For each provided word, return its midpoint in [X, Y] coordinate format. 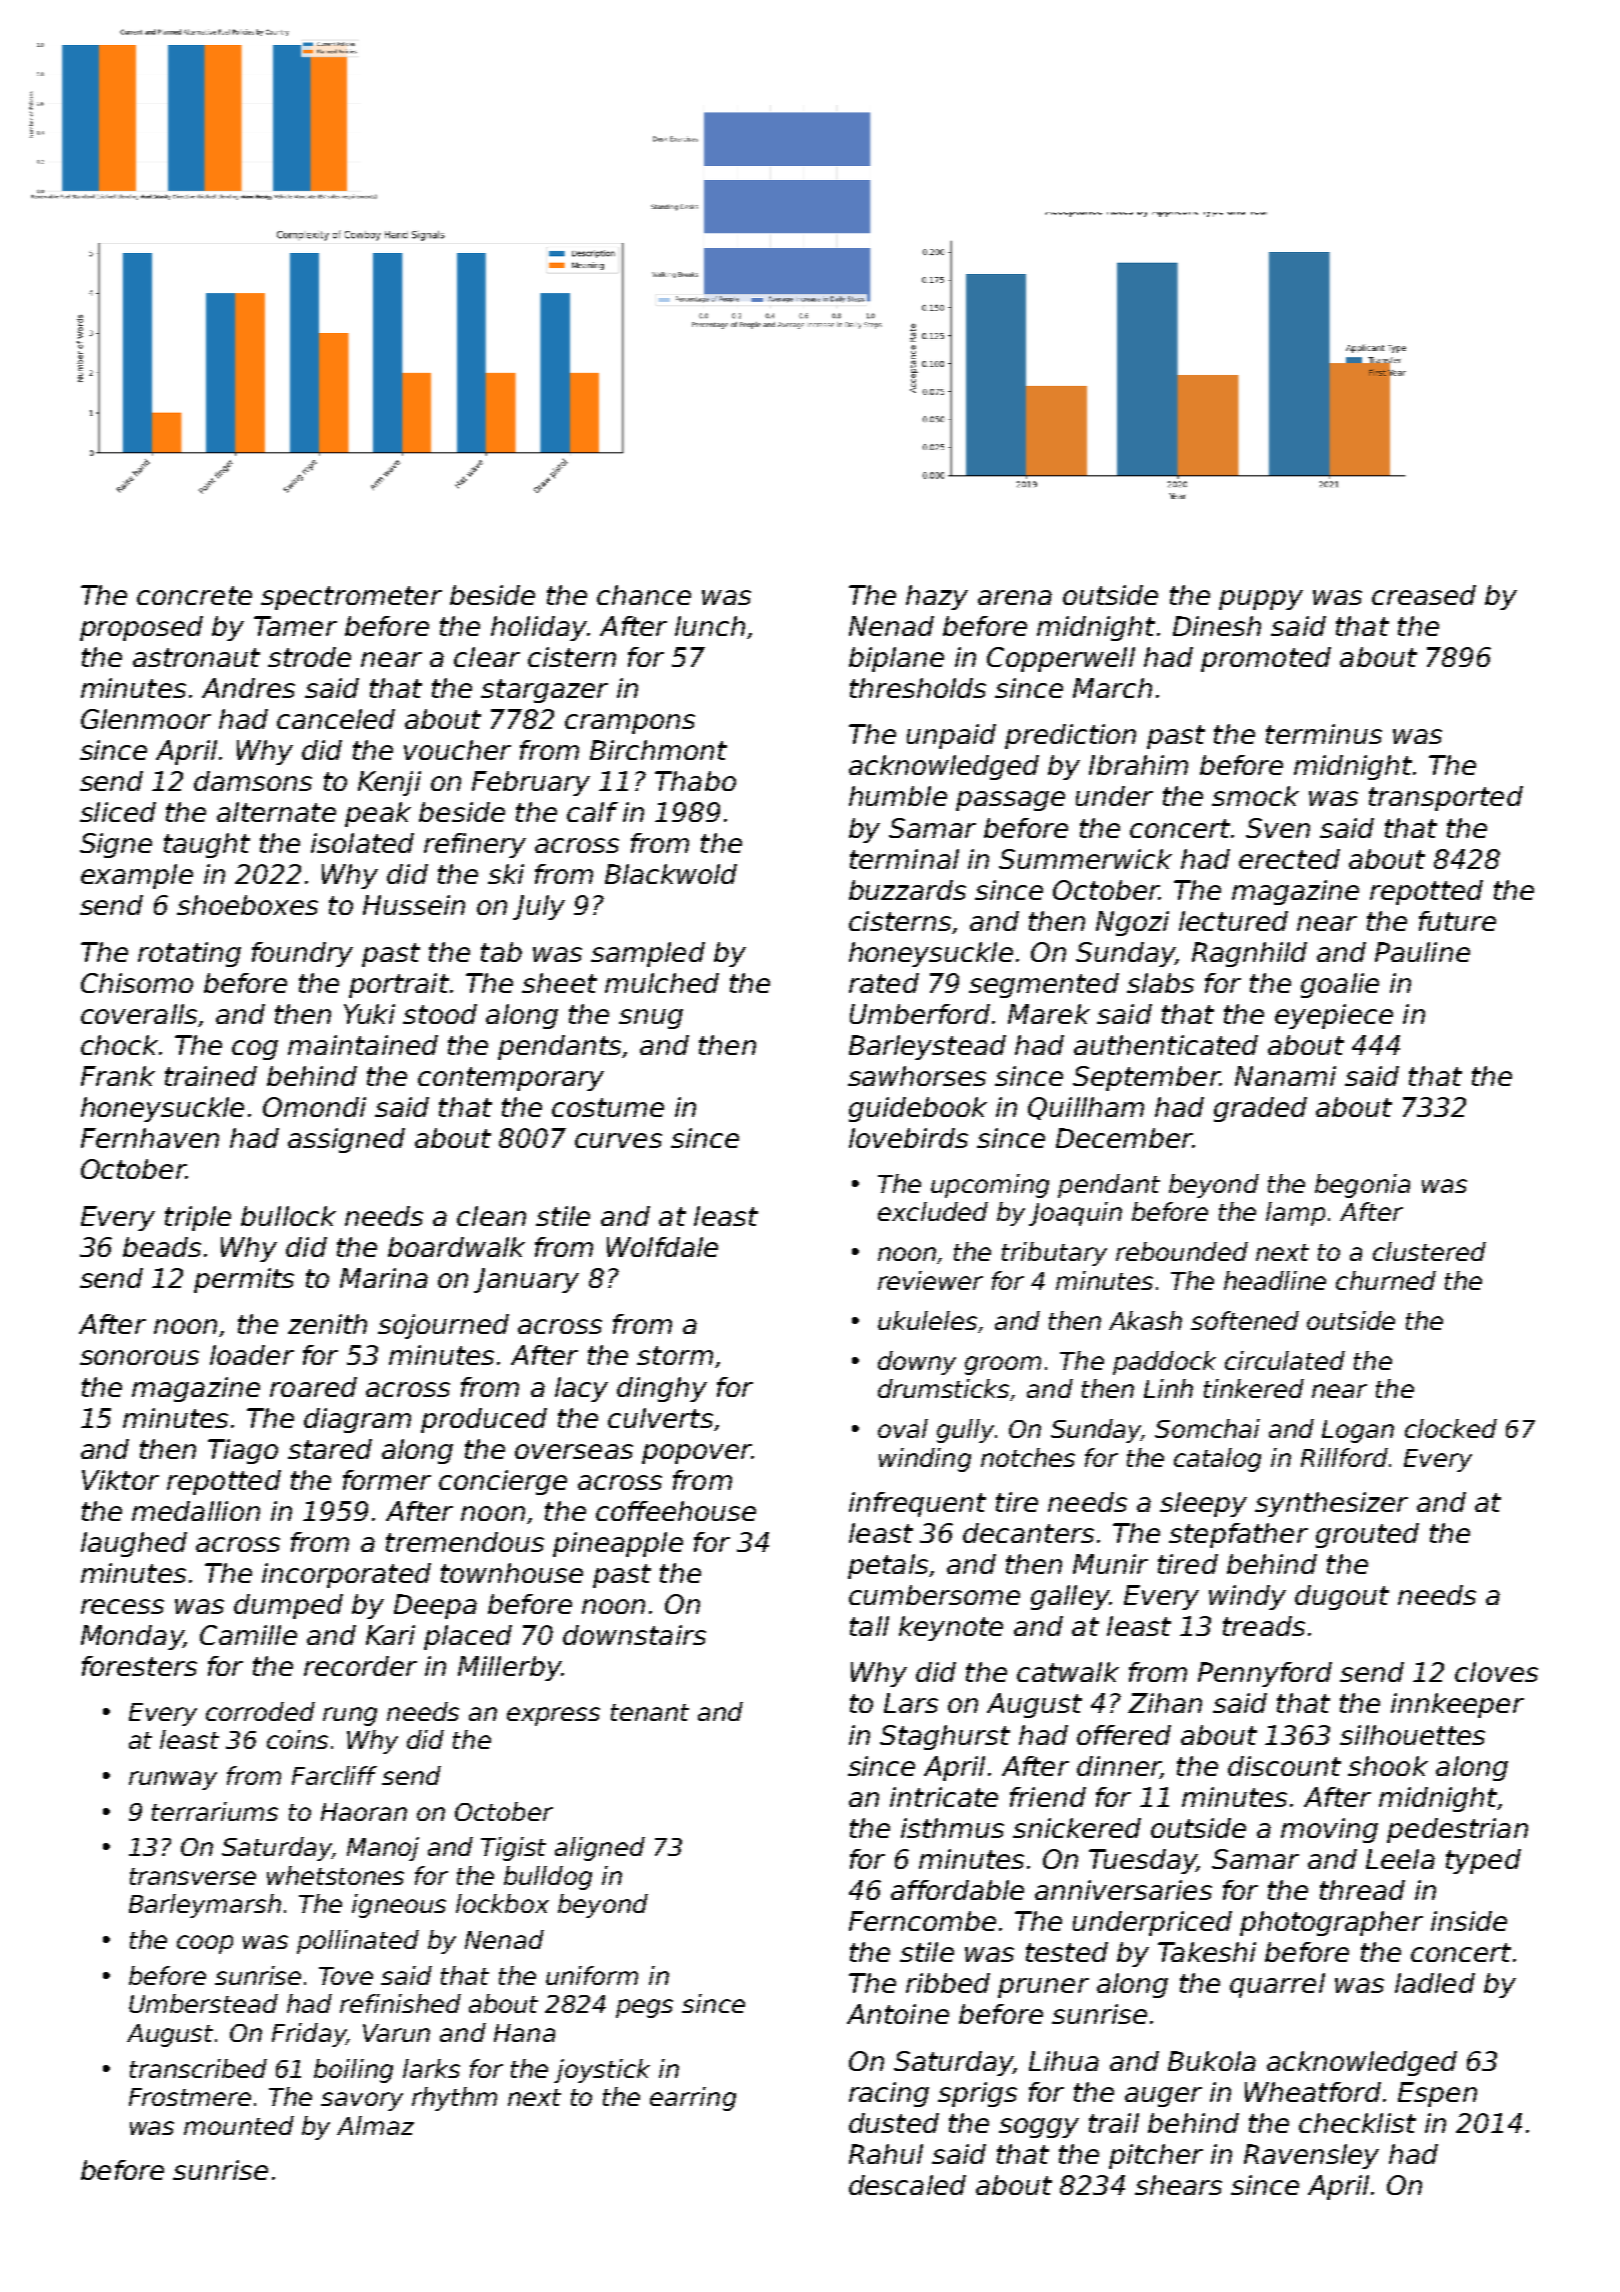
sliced [118, 812]
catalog [1217, 1460]
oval [903, 1428]
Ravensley [1311, 2156]
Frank [118, 1076]
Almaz [375, 2125]
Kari [390, 1635]
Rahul [886, 2154]
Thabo [695, 781]
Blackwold [671, 874]
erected [1289, 859]
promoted [1266, 659]
